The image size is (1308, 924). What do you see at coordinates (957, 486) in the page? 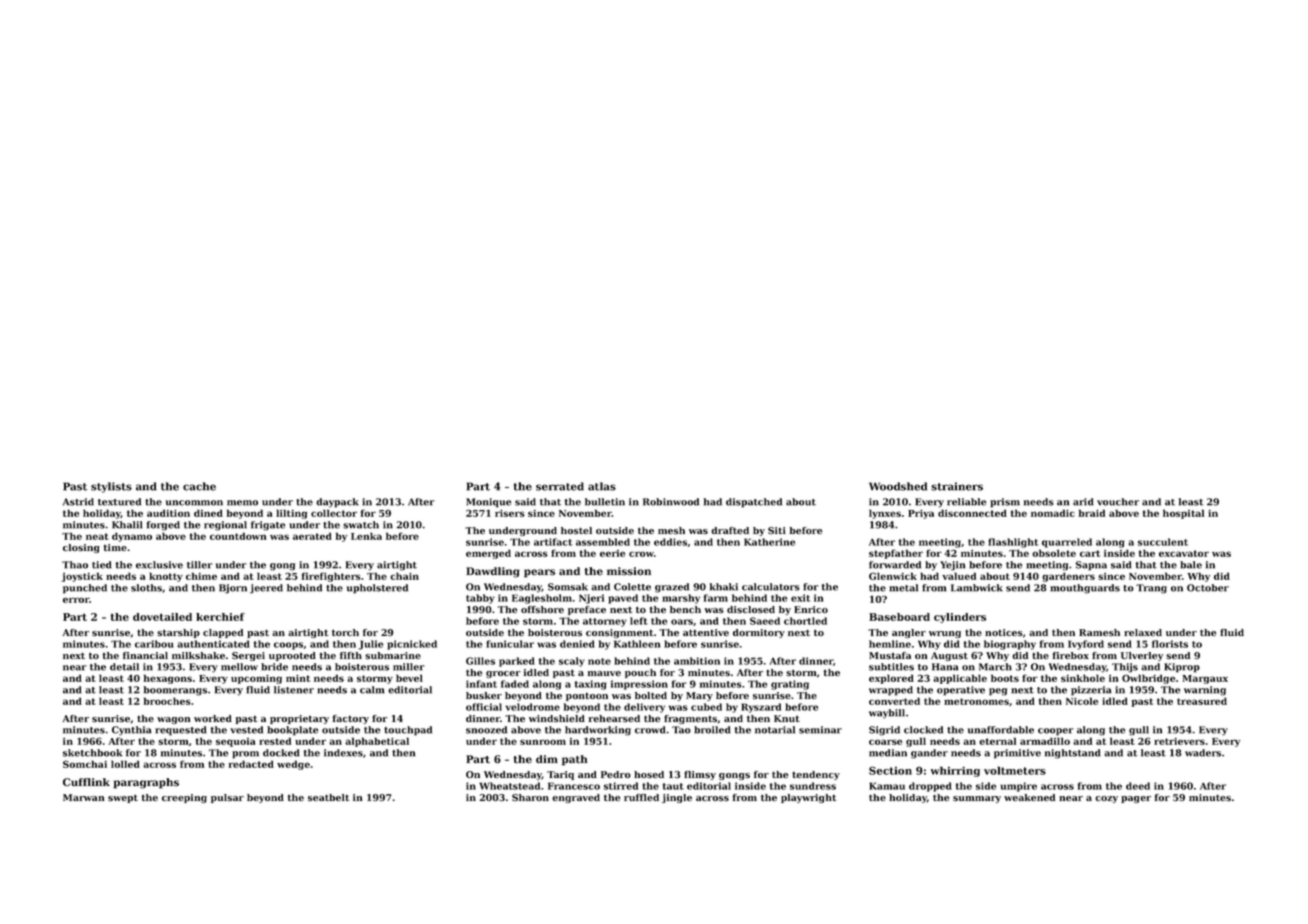
I see `strainers` at bounding box center [957, 486].
